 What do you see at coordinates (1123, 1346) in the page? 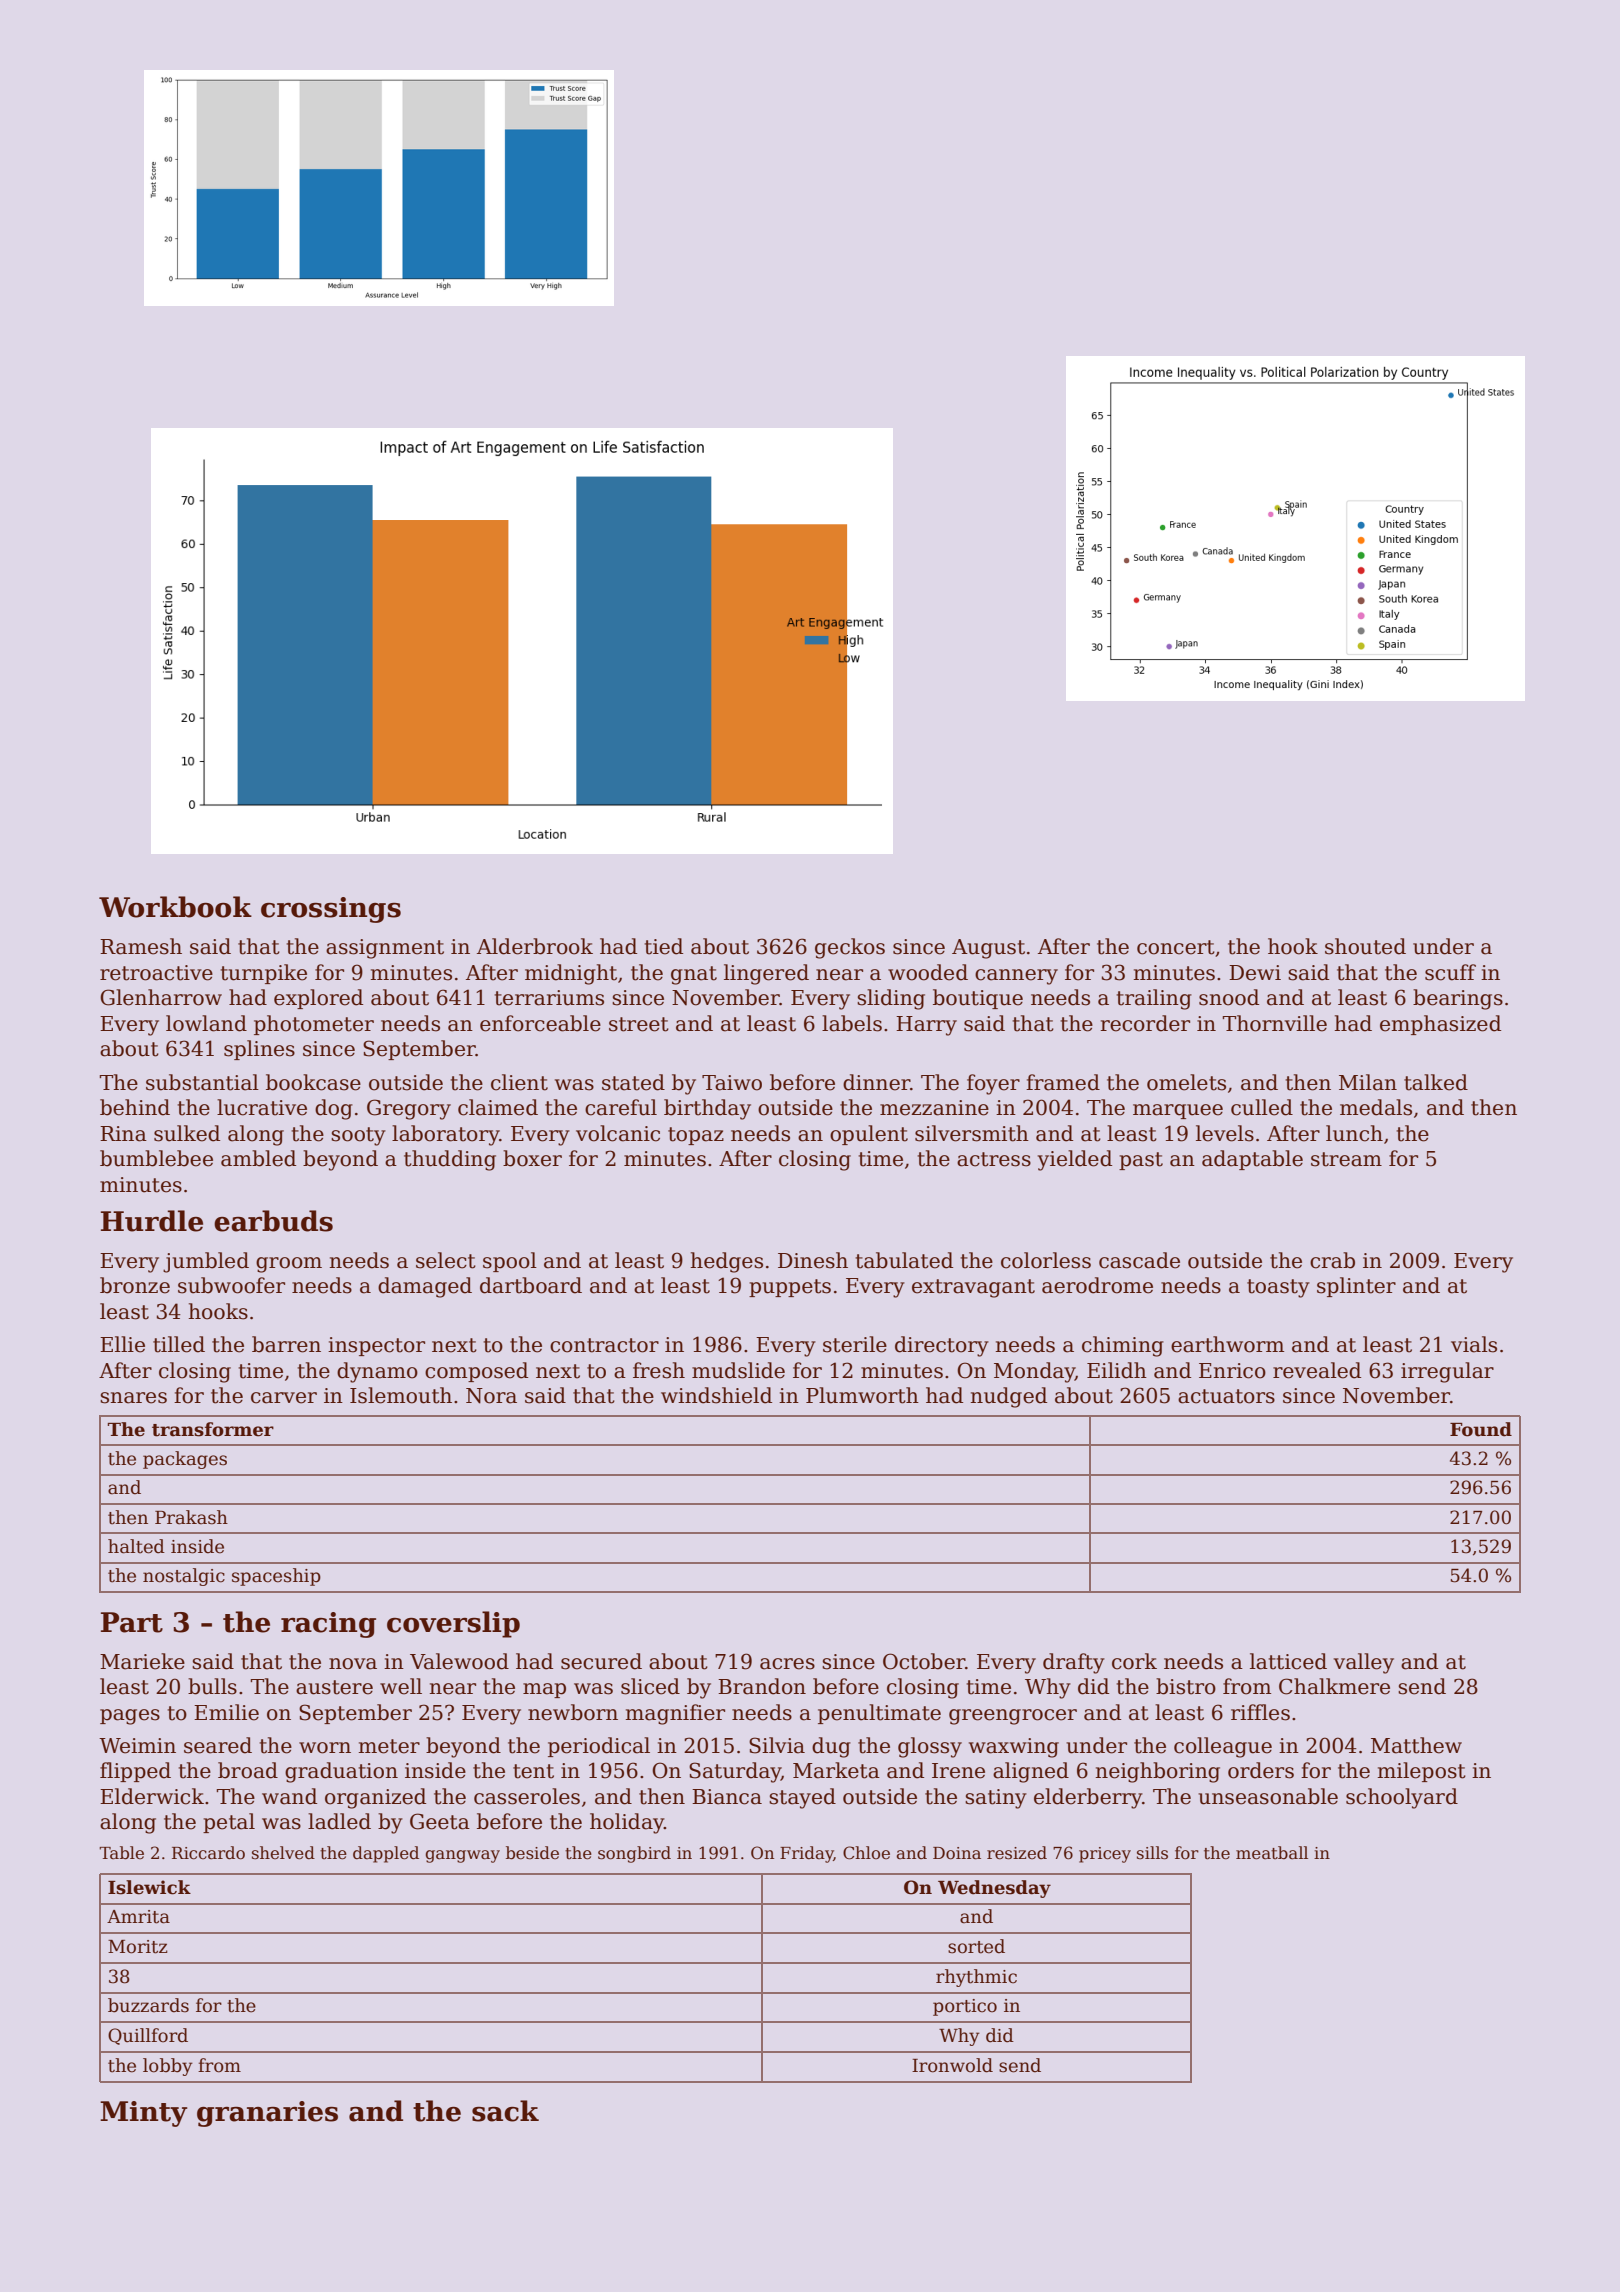
I see `chiming` at bounding box center [1123, 1346].
